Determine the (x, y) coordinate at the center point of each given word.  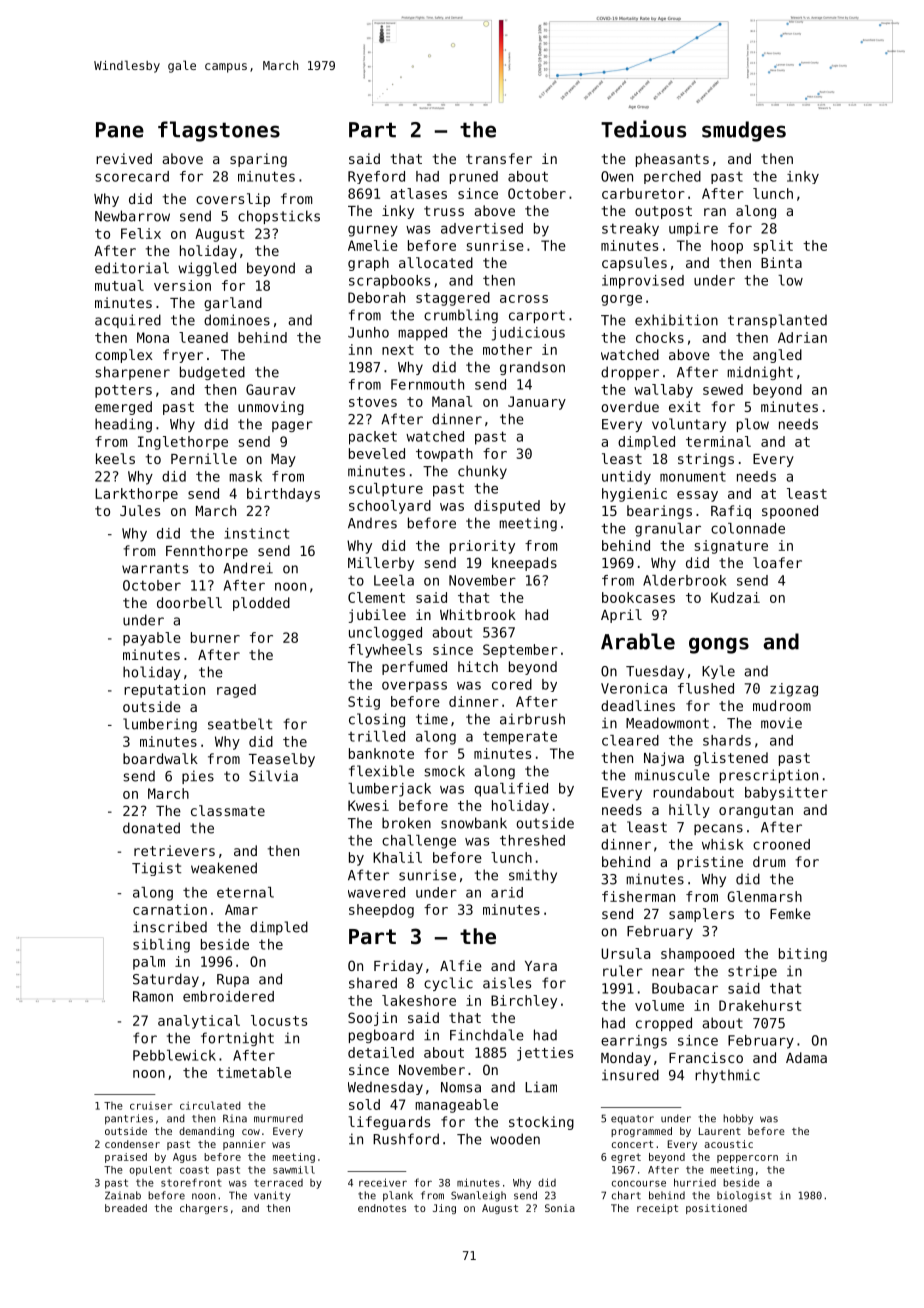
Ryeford (376, 177)
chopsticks (279, 217)
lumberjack (389, 790)
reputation (164, 691)
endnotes (382, 1208)
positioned (716, 1209)
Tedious (643, 129)
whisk (723, 844)
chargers (204, 1209)
